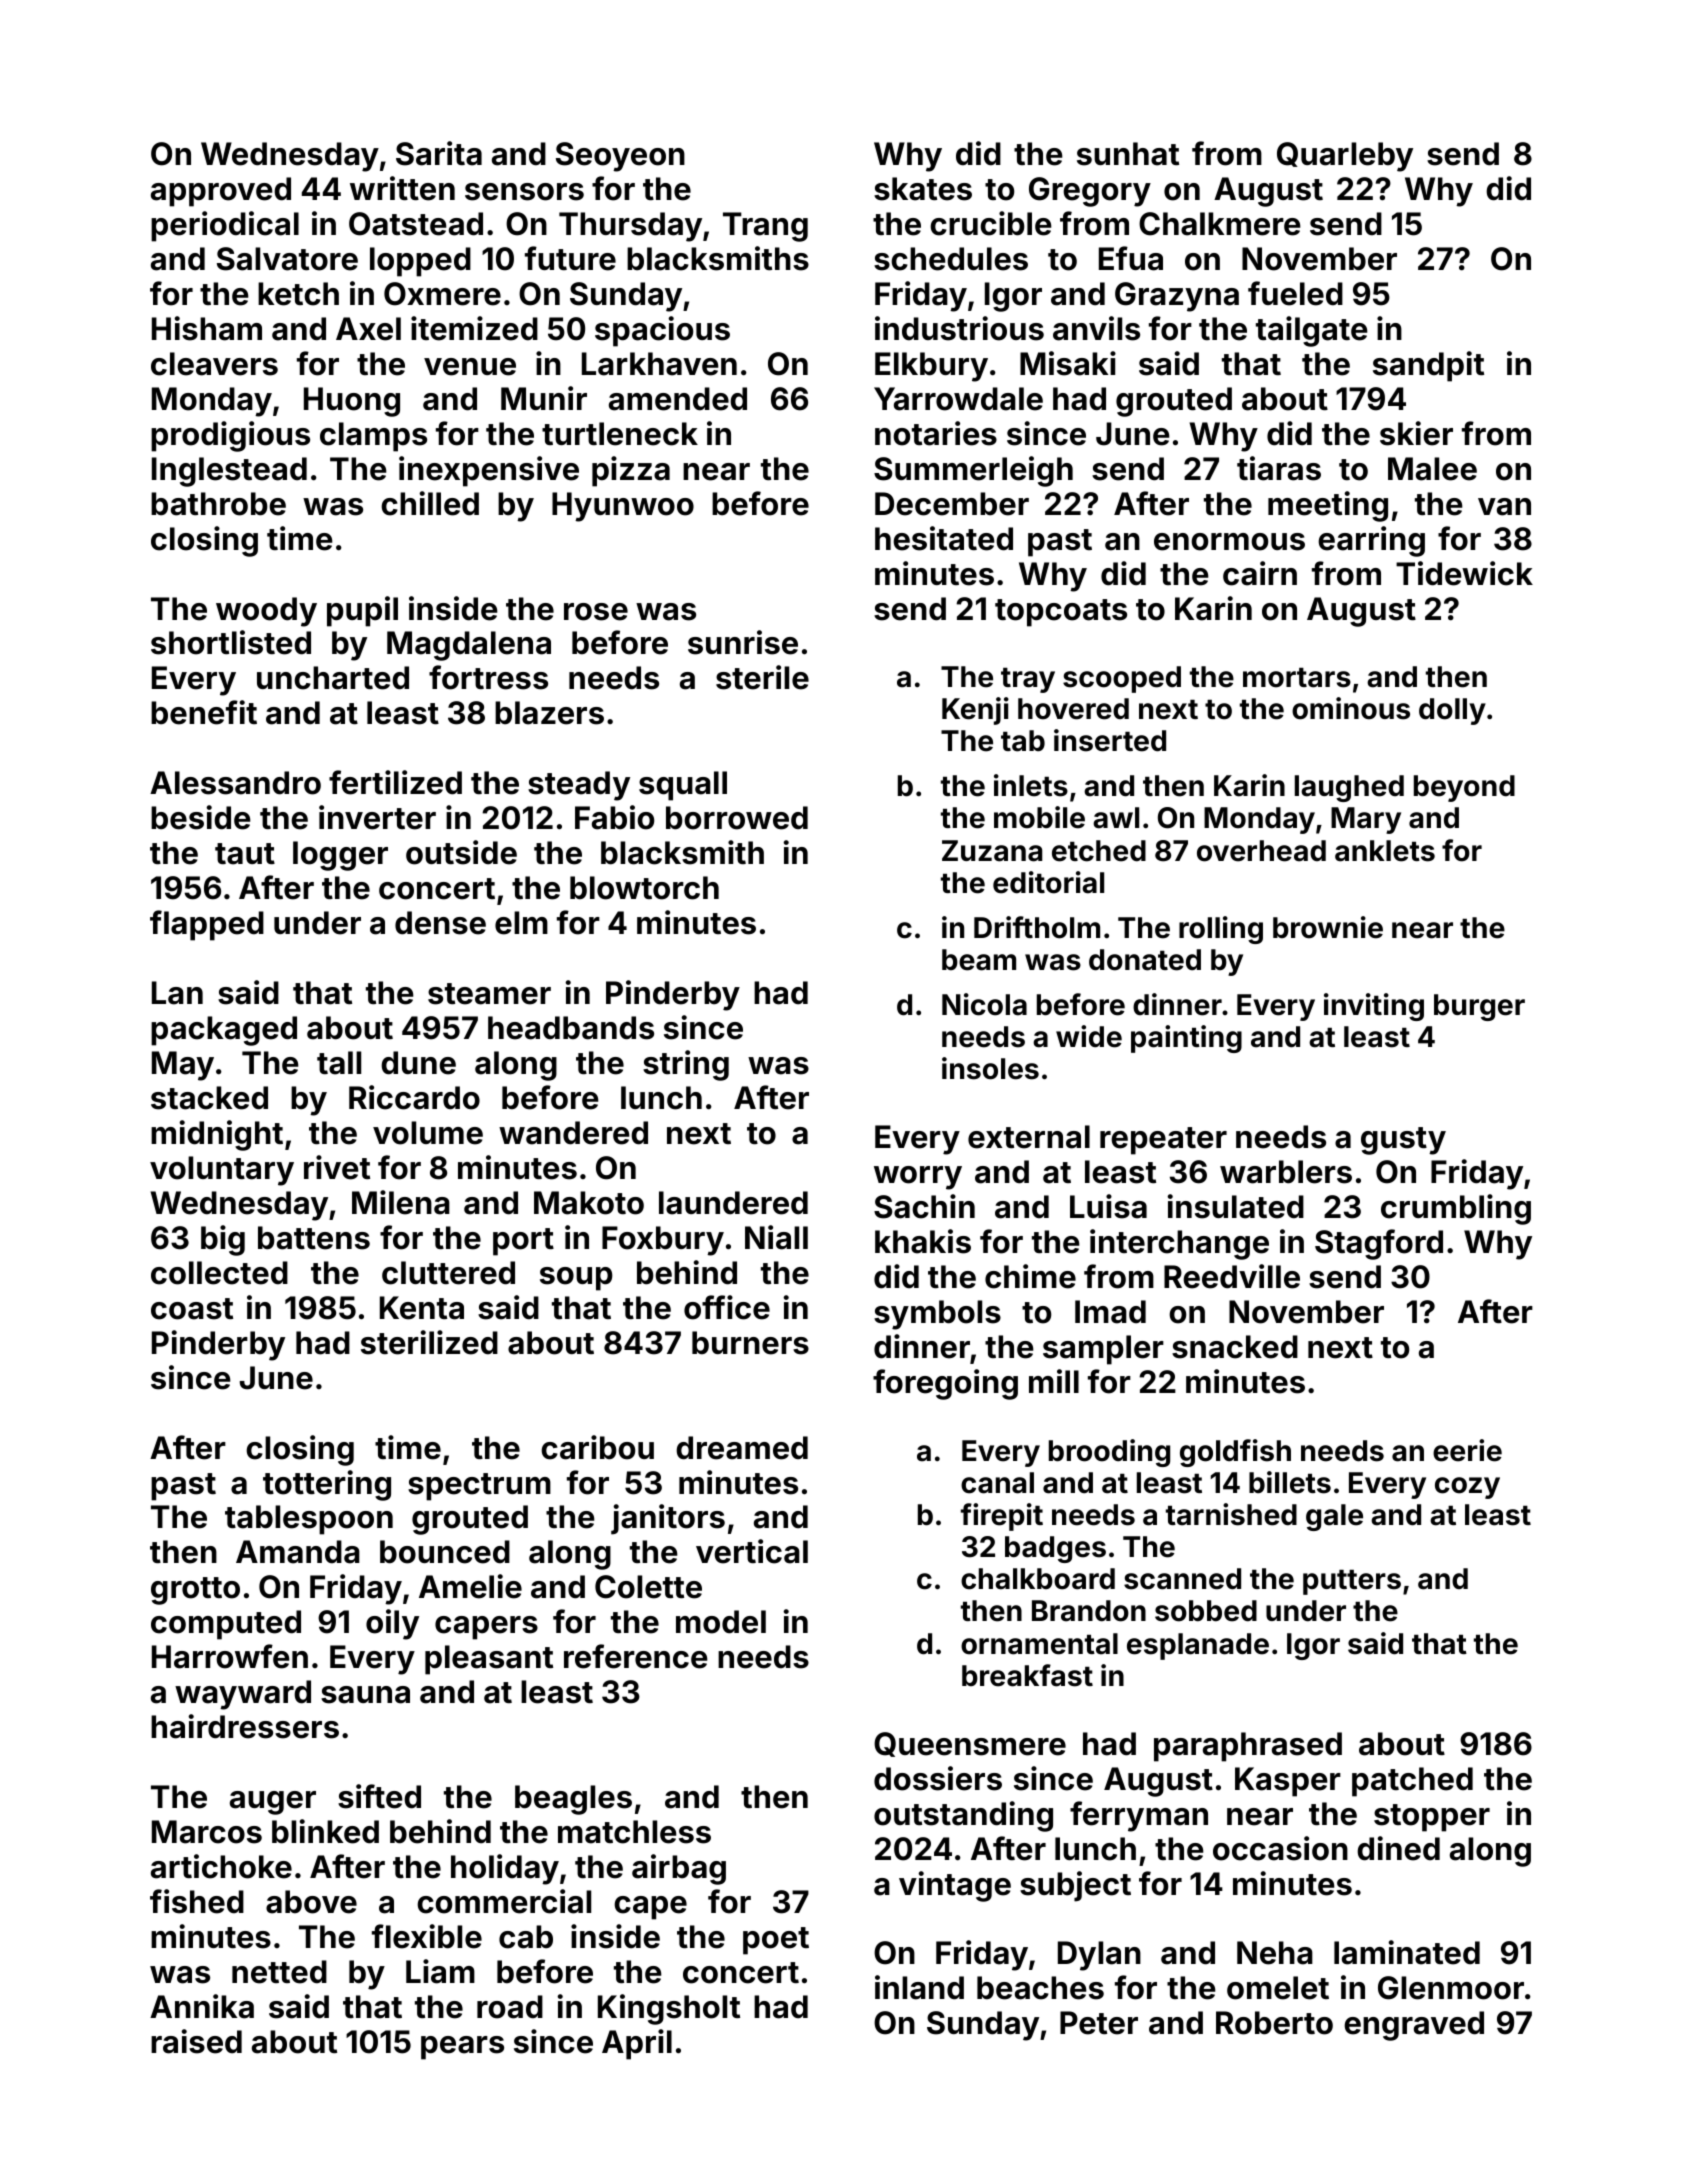  What do you see at coordinates (679, 1869) in the page?
I see `airbag` at bounding box center [679, 1869].
